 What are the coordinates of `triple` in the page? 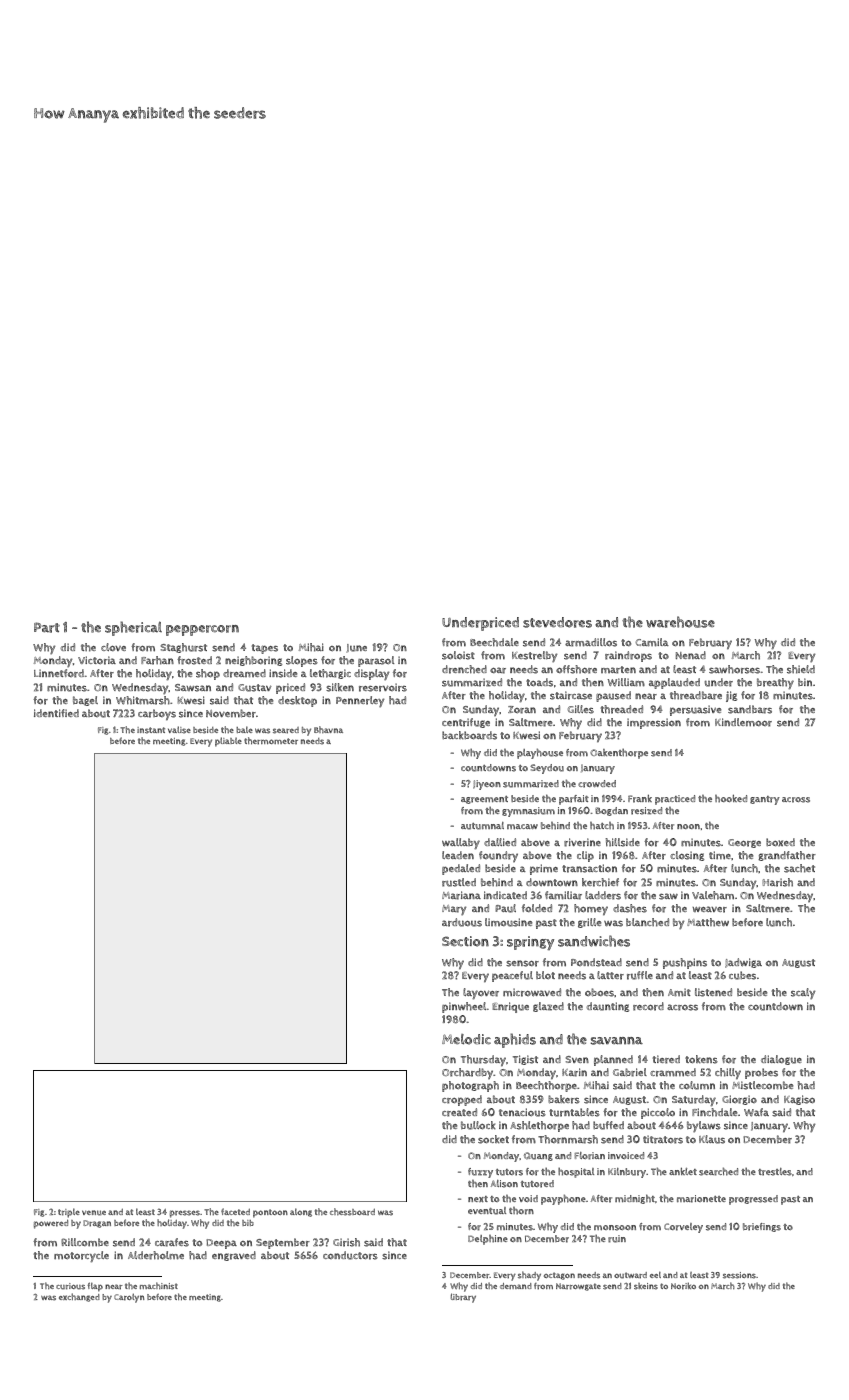 It's located at (69, 1213).
